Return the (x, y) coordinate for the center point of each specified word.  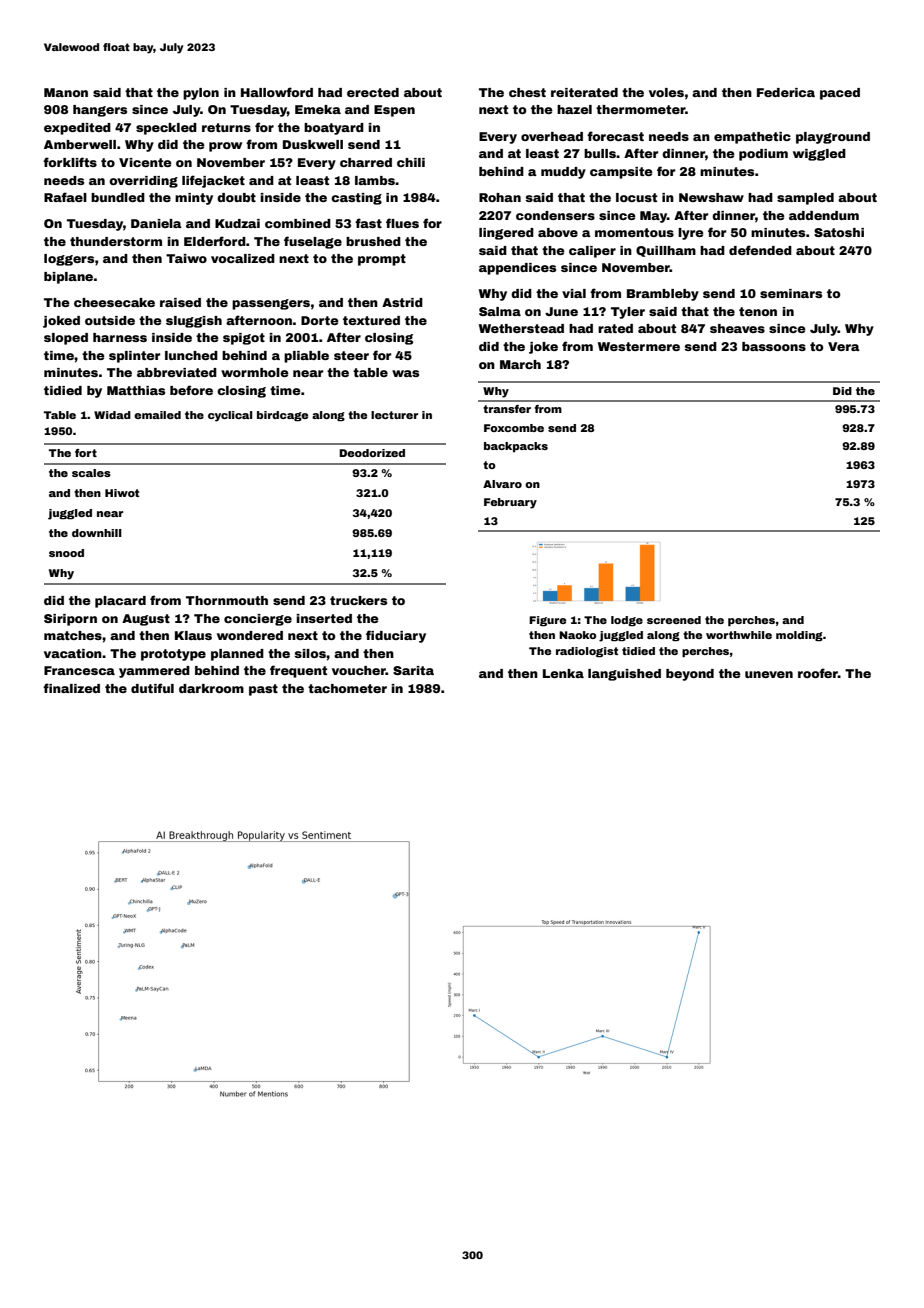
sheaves (737, 328)
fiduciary (396, 636)
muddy (563, 173)
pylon (201, 94)
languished (624, 675)
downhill (97, 533)
